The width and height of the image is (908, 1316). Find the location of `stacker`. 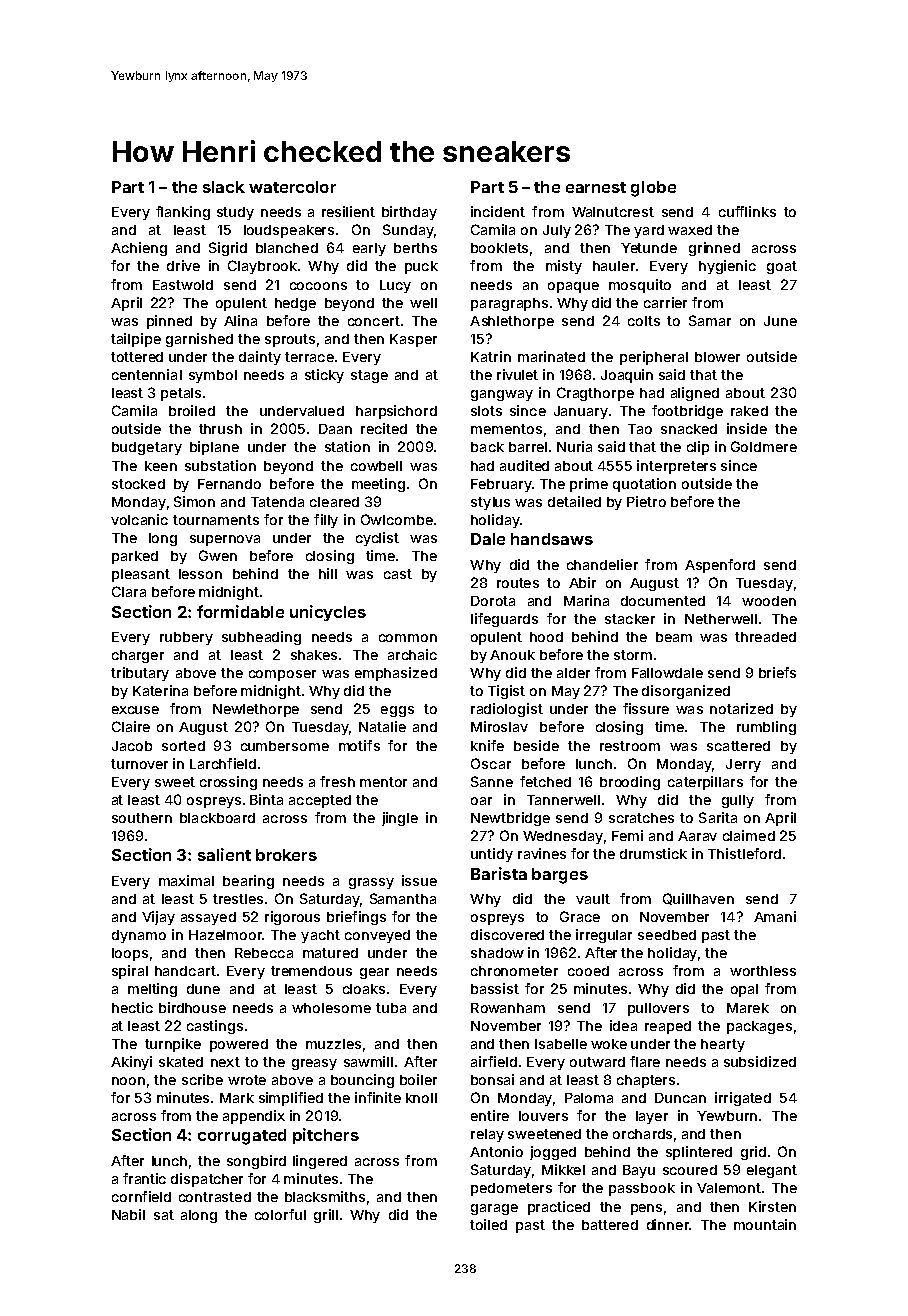

stacker is located at coordinates (630, 619).
